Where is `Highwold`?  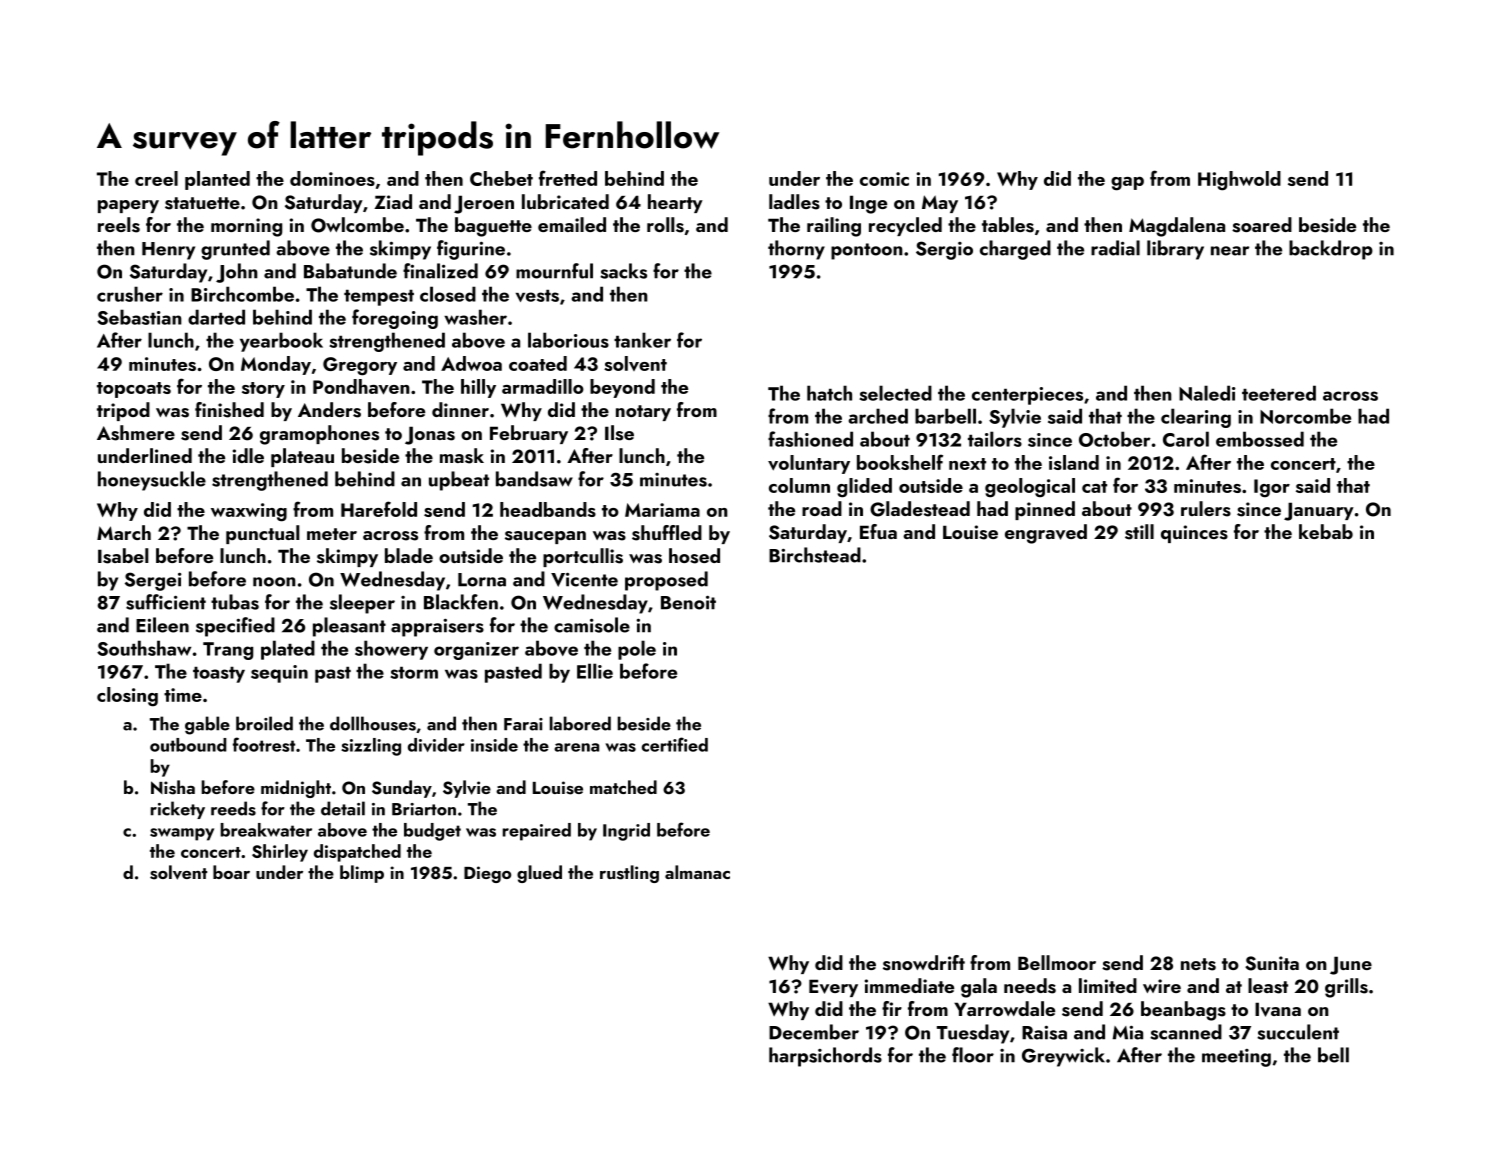 Highwold is located at coordinates (1239, 181).
